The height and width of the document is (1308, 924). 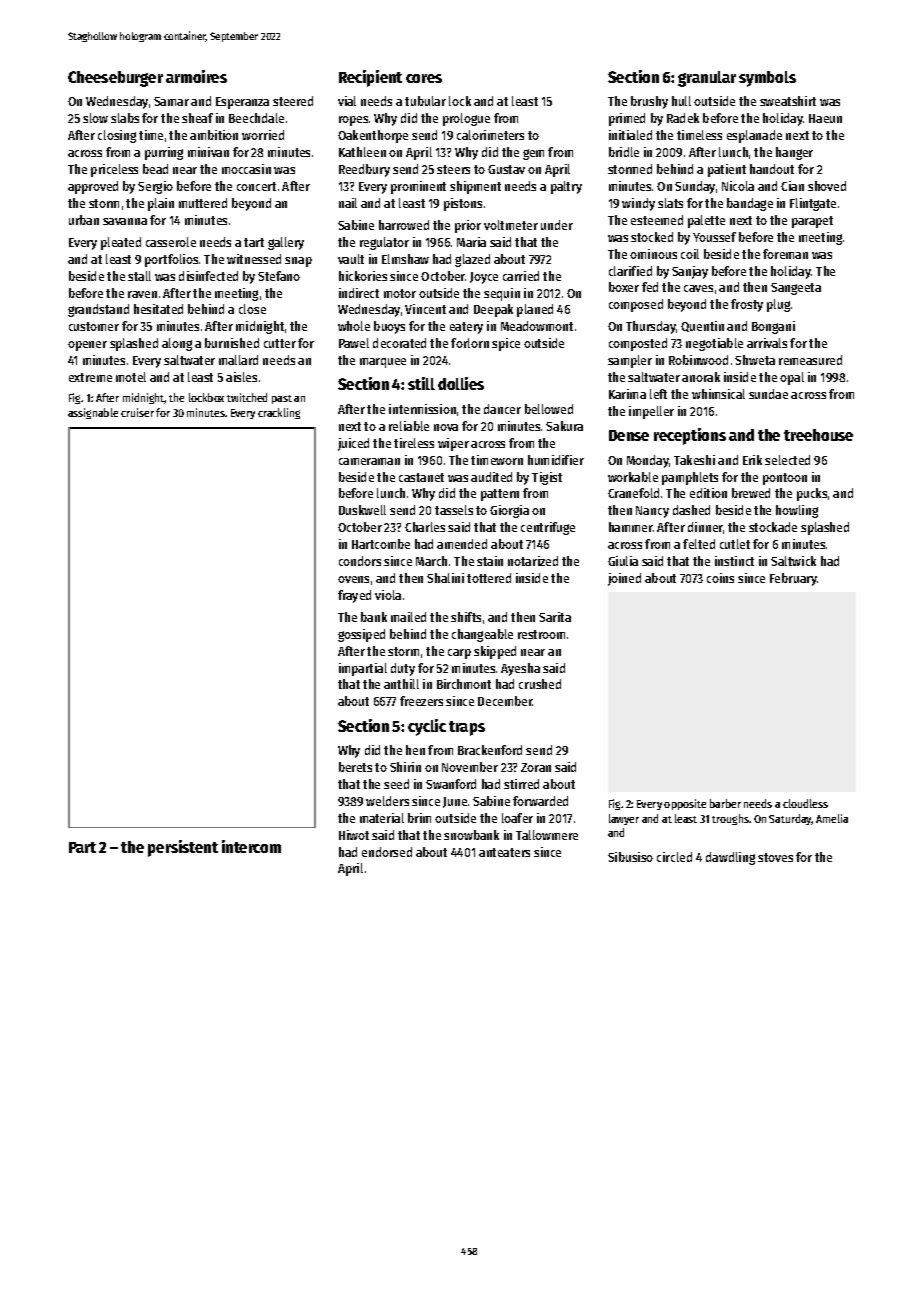 I want to click on persistent, so click(x=183, y=848).
